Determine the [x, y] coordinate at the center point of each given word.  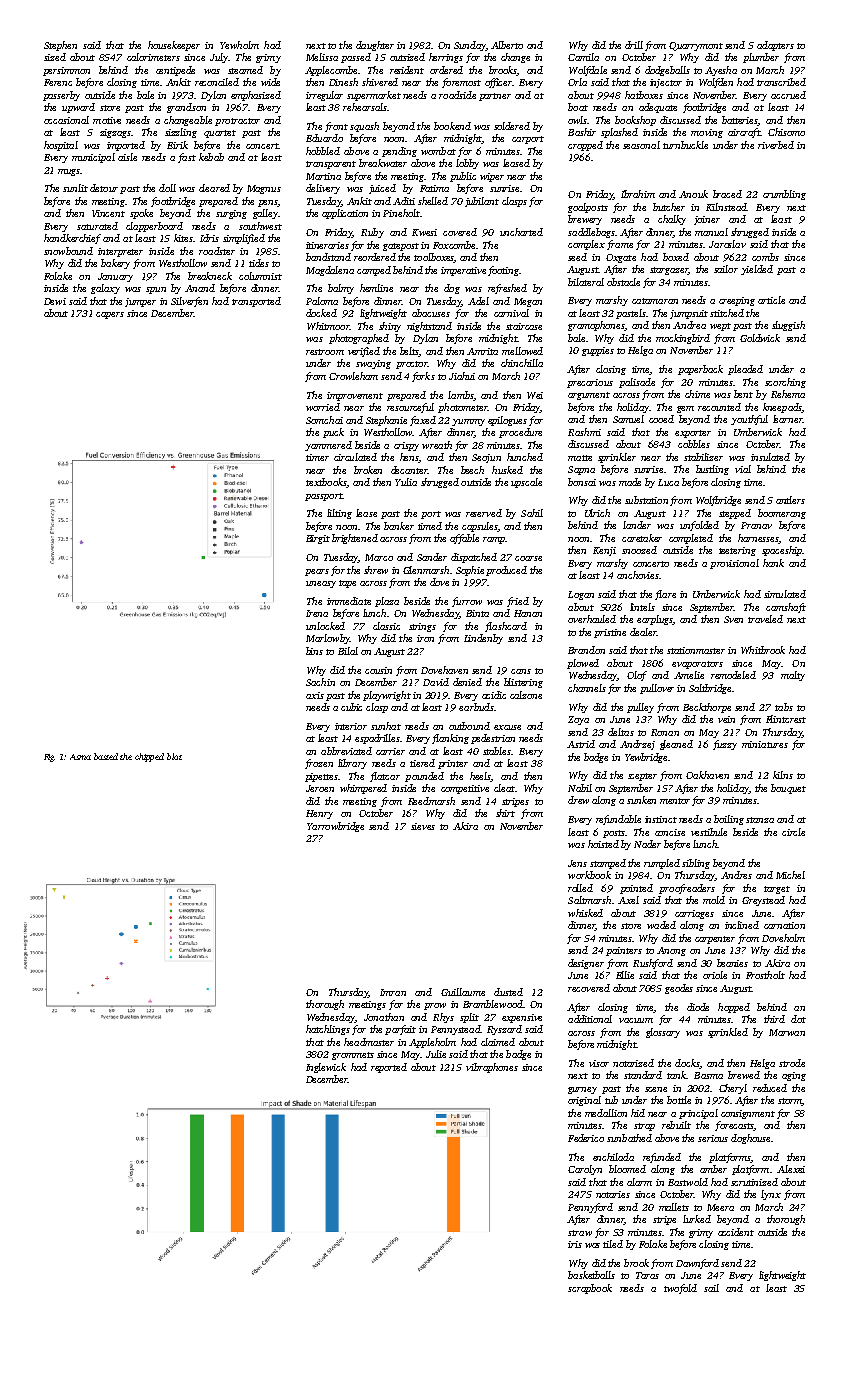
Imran [393, 992]
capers [110, 315]
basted [106, 756]
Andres [736, 875]
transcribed [781, 82]
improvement [355, 396]
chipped [149, 757]
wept [720, 327]
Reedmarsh [431, 801]
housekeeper [174, 46]
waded [661, 925]
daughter [375, 46]
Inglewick [326, 1068]
